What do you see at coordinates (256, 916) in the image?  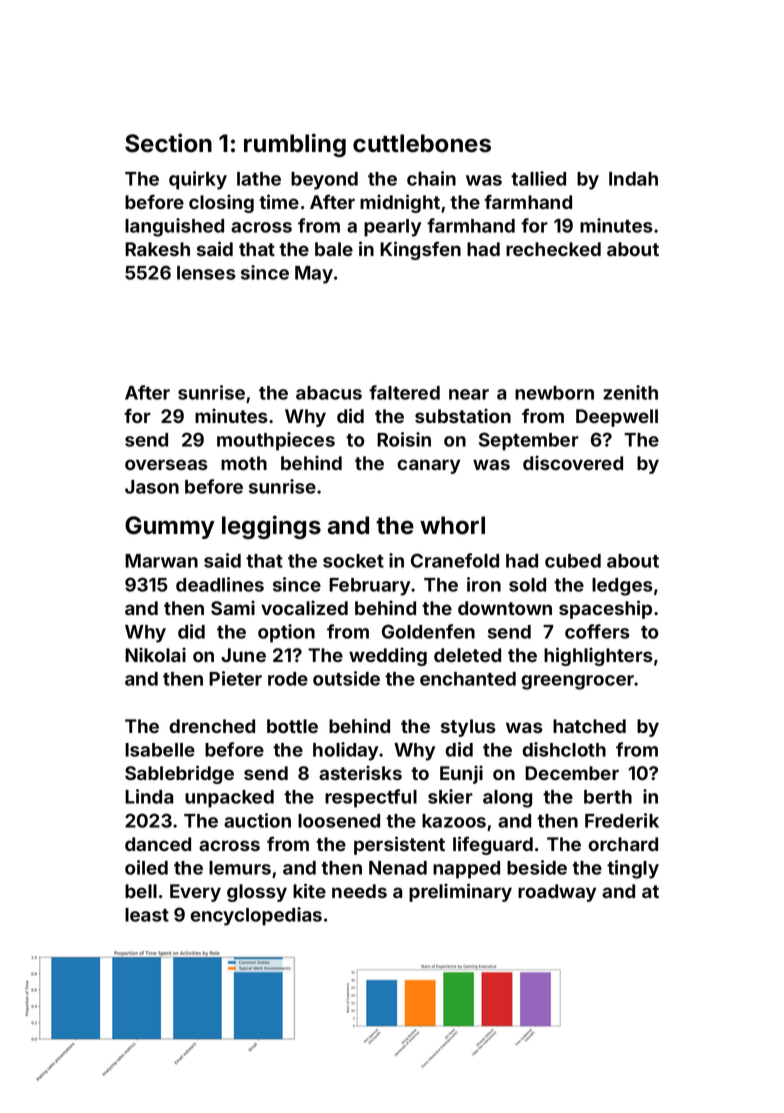 I see `encyclopedias` at bounding box center [256, 916].
